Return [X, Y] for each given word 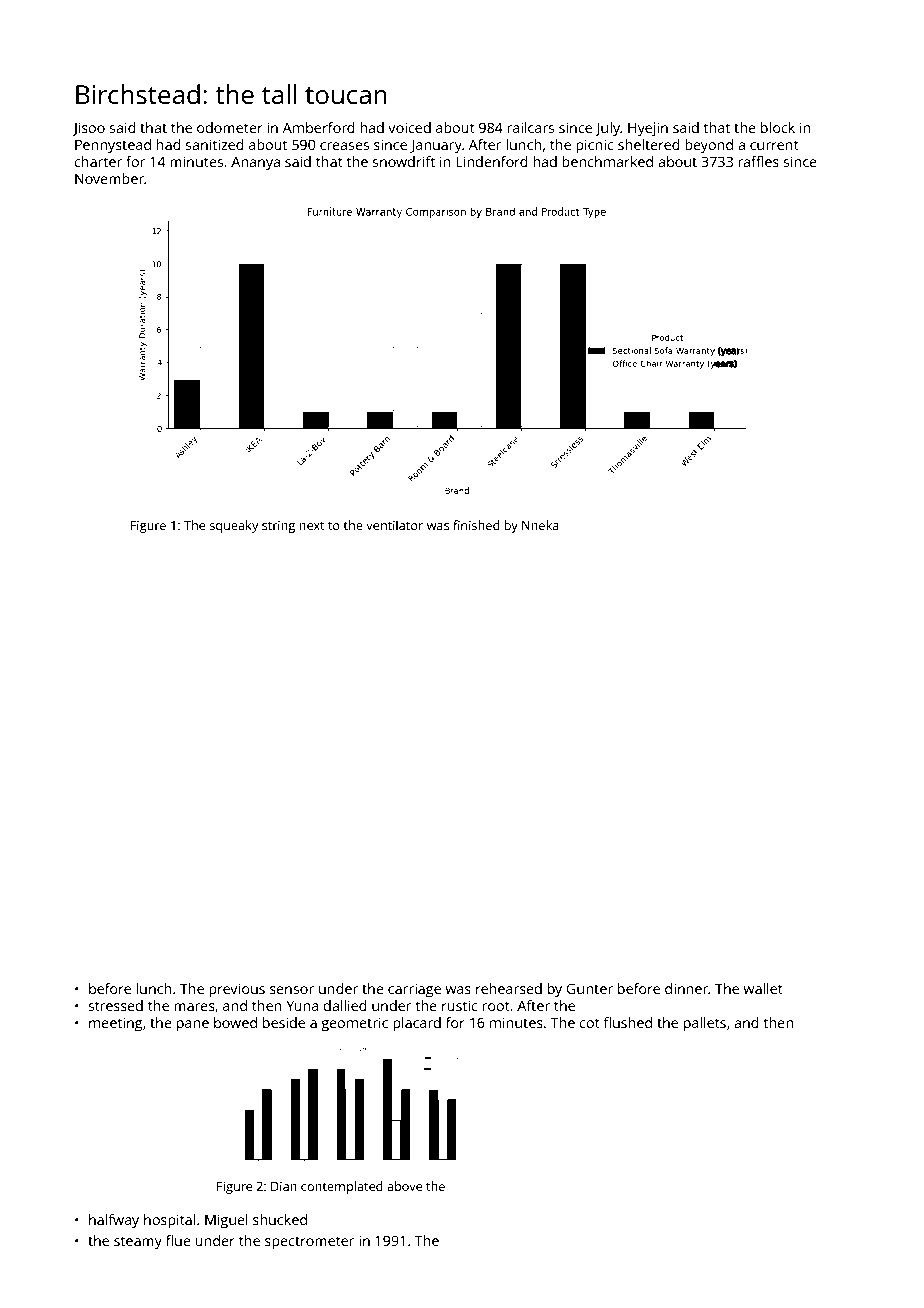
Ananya [255, 163]
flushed [628, 1022]
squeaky [234, 526]
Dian [284, 1186]
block [778, 127]
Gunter [590, 988]
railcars [531, 127]
